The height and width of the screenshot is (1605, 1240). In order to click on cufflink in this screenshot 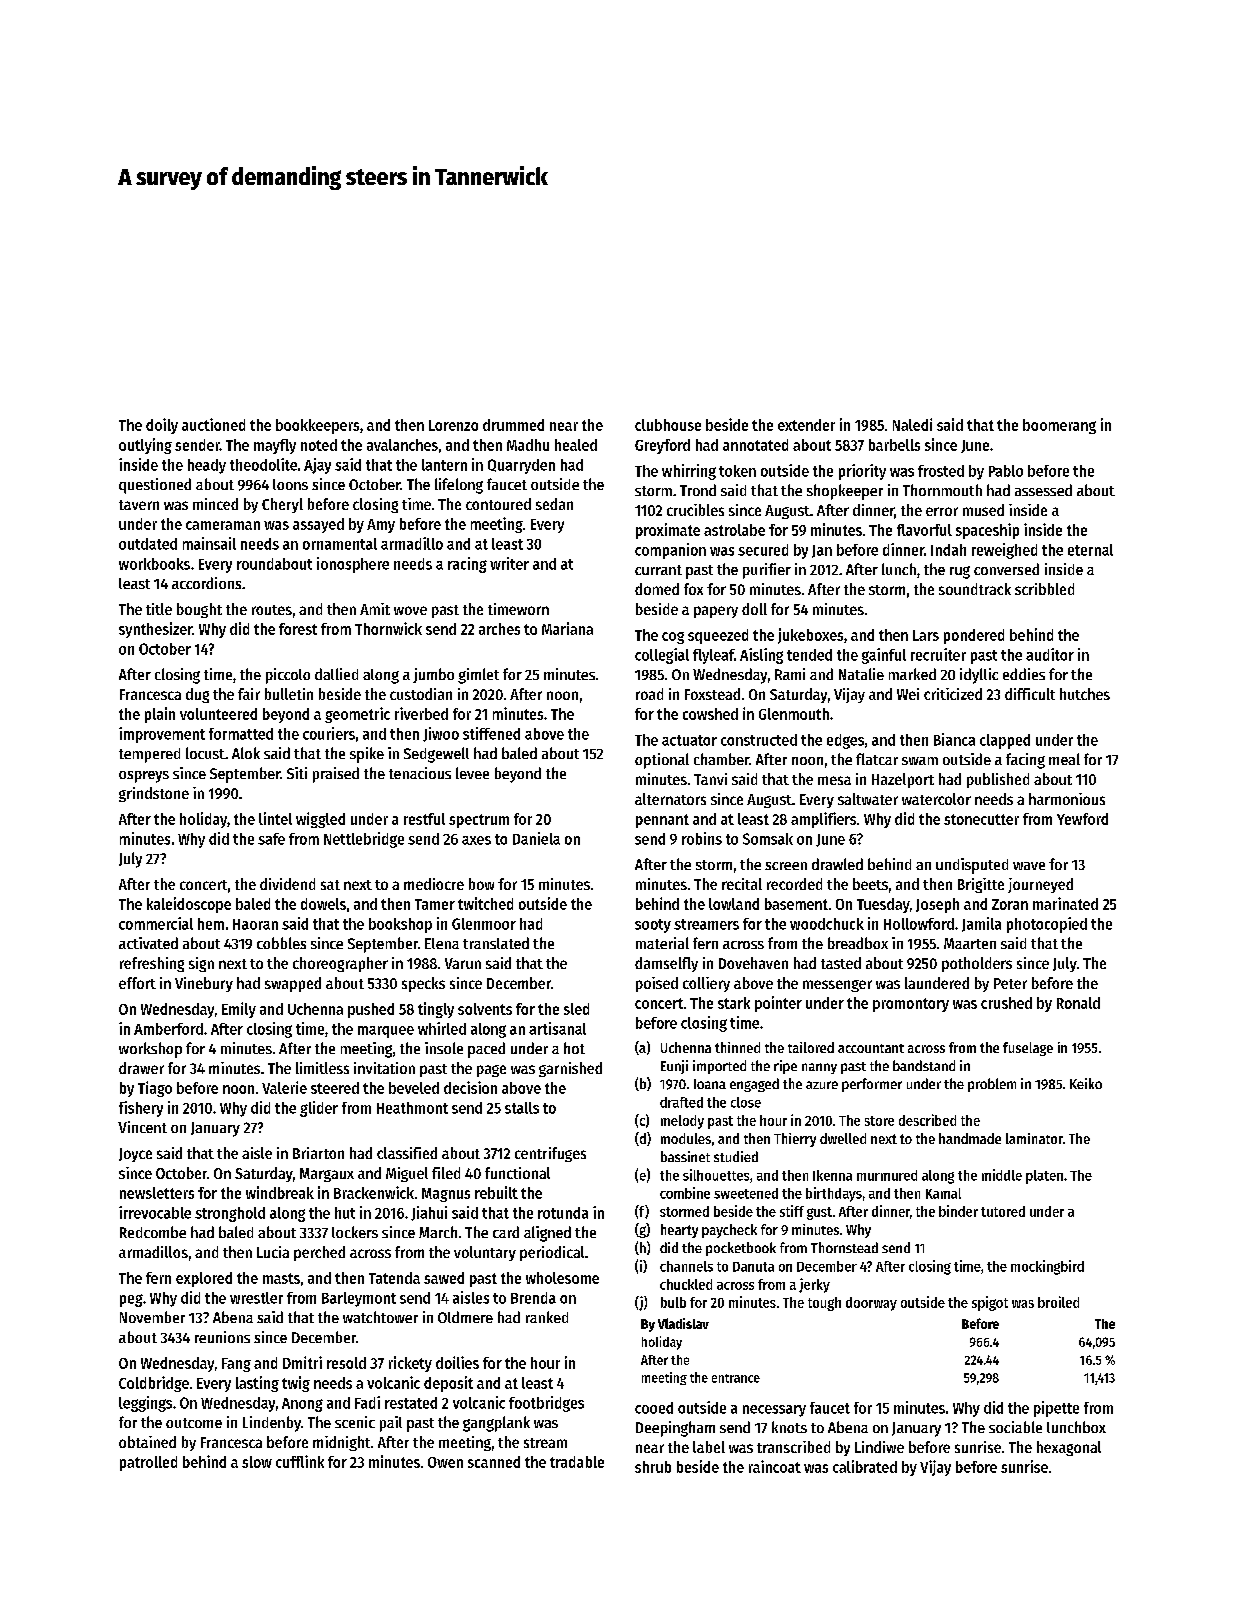, I will do `click(300, 1461)`.
